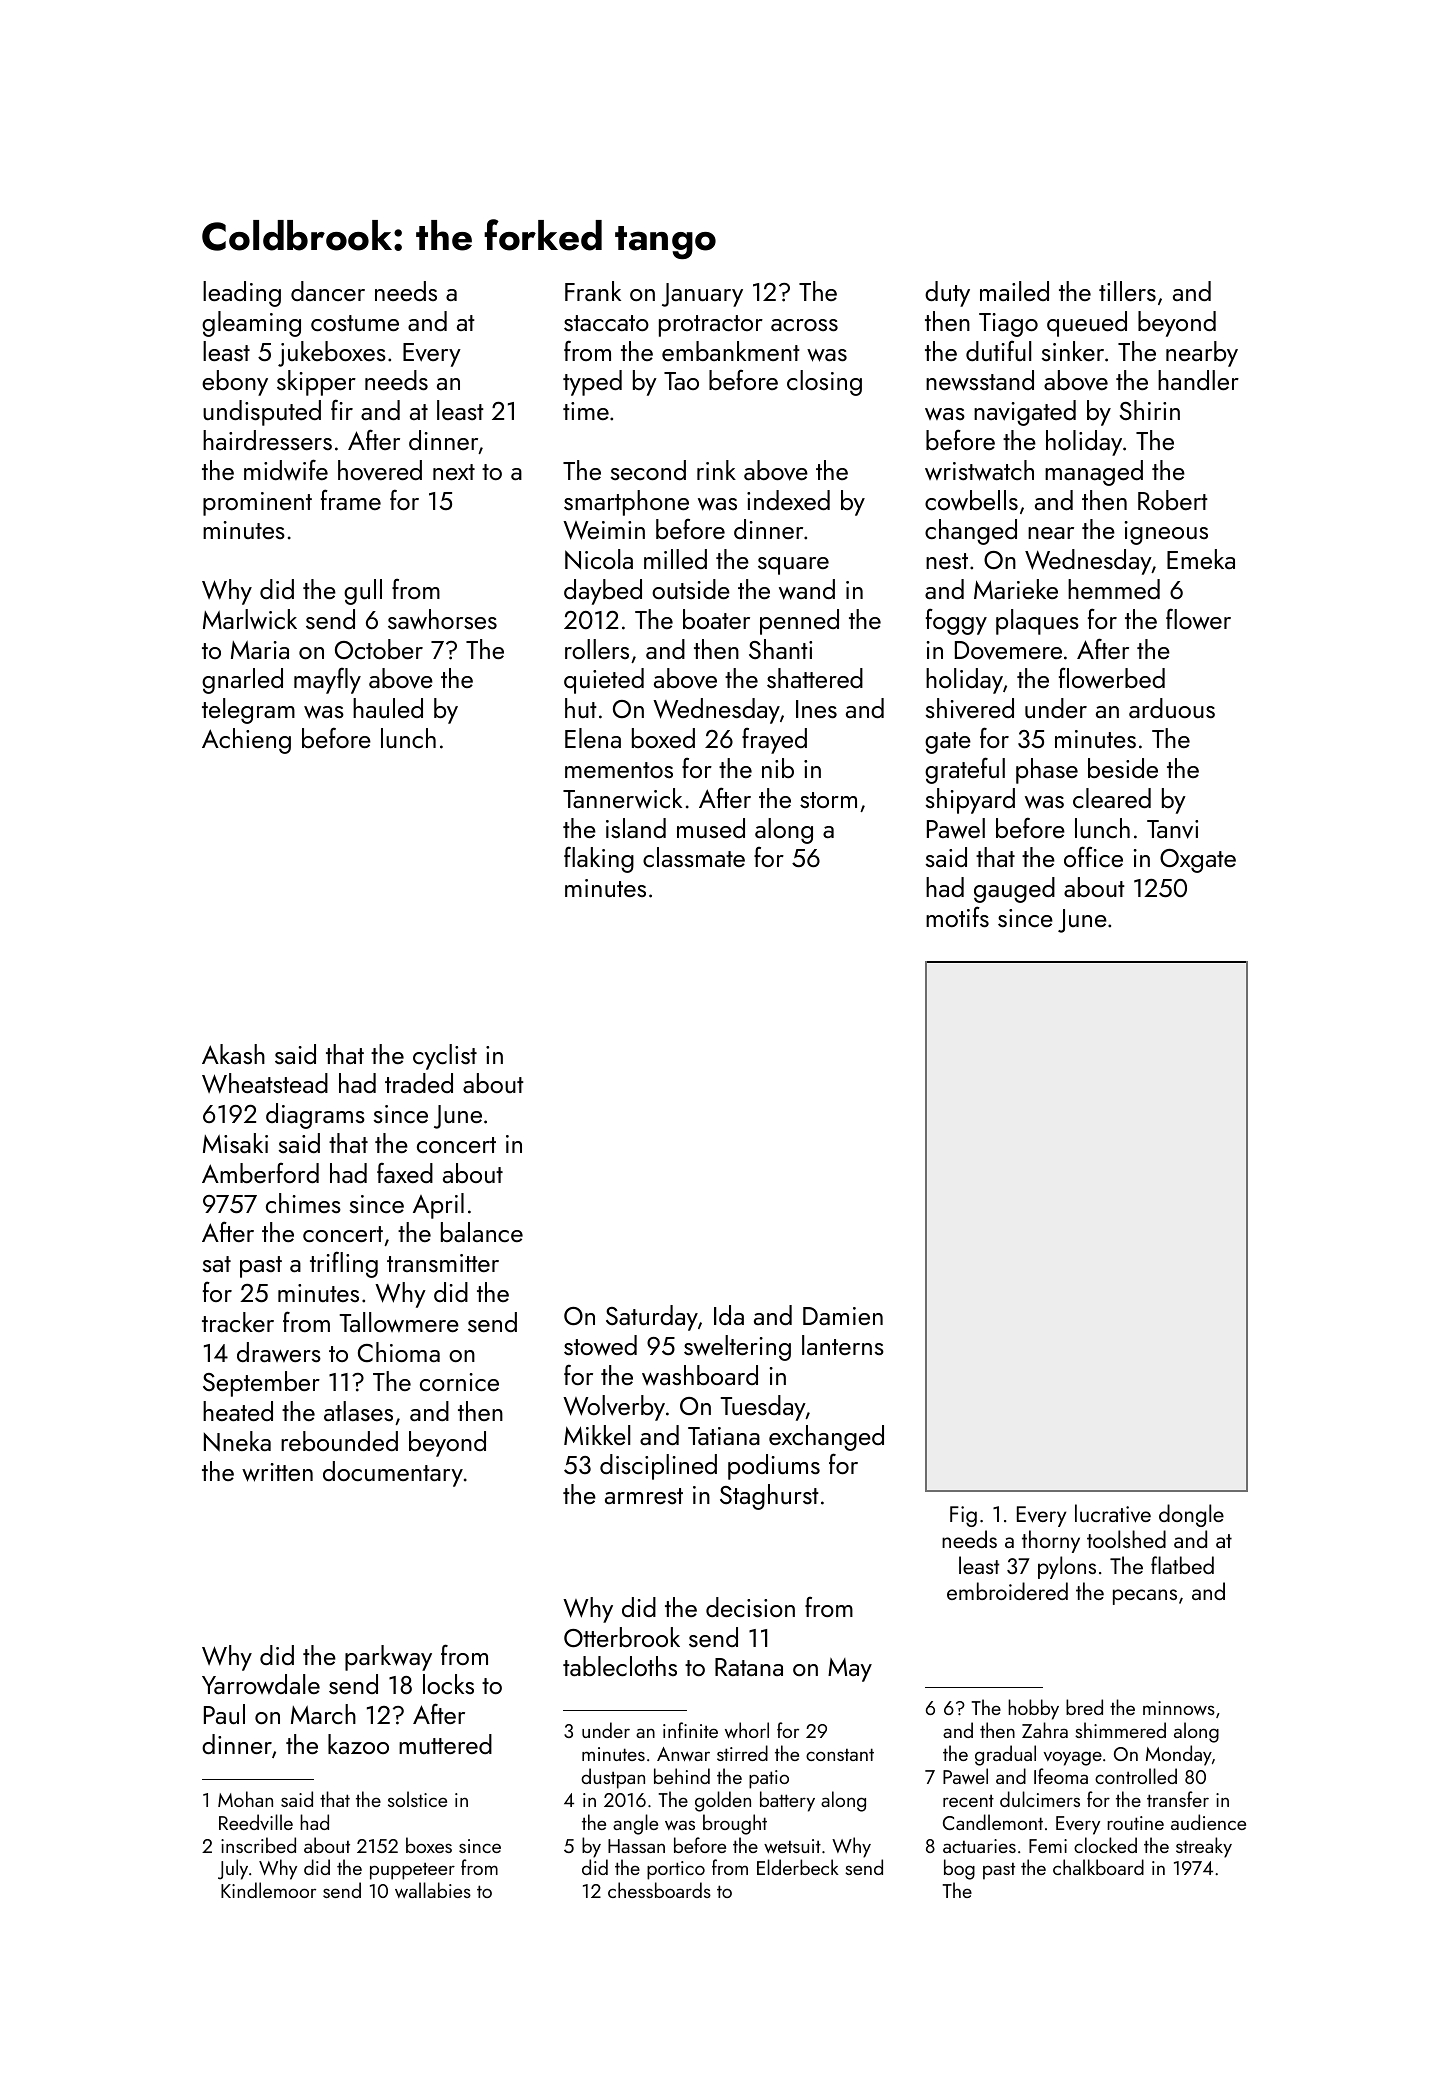  Describe the element at coordinates (593, 291) in the screenshot. I see `Frank` at that location.
